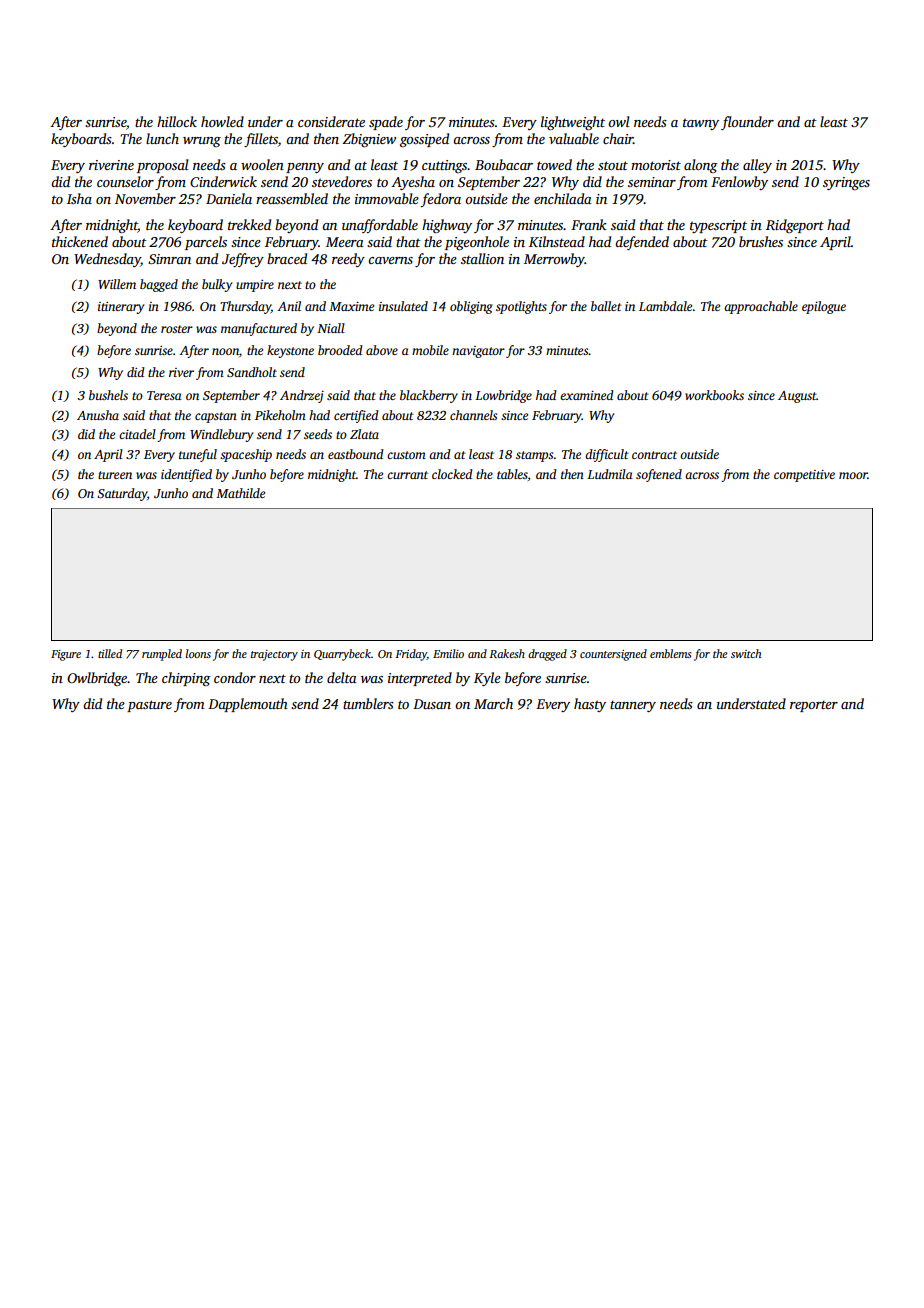 The image size is (924, 1308). Describe the element at coordinates (503, 396) in the image. I see `Lowbridge` at that location.
